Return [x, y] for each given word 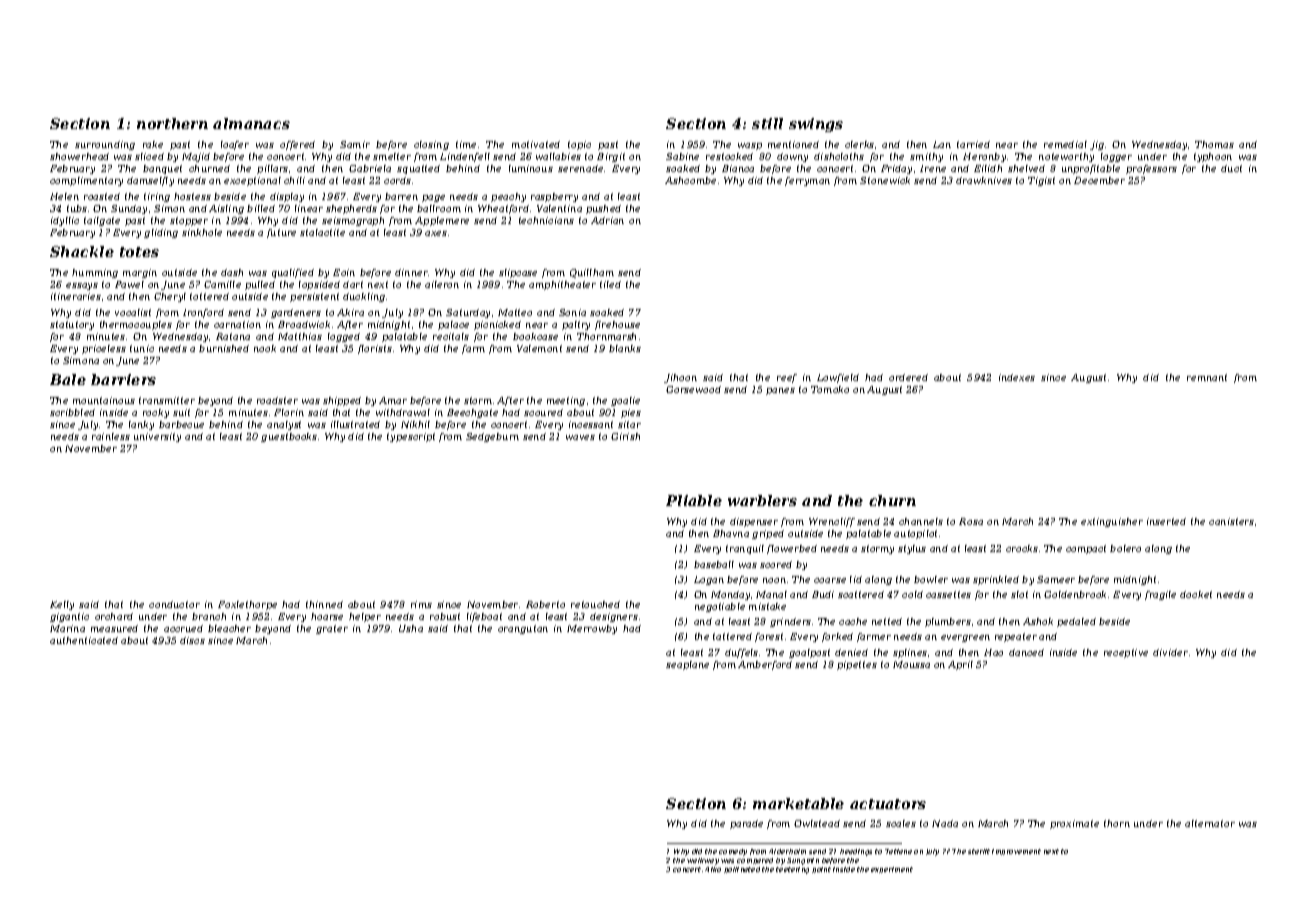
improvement [1016, 852]
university [157, 437]
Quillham [592, 273]
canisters [1231, 521]
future [281, 233]
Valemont [539, 348]
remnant [1207, 377]
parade [746, 824]
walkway [703, 861]
